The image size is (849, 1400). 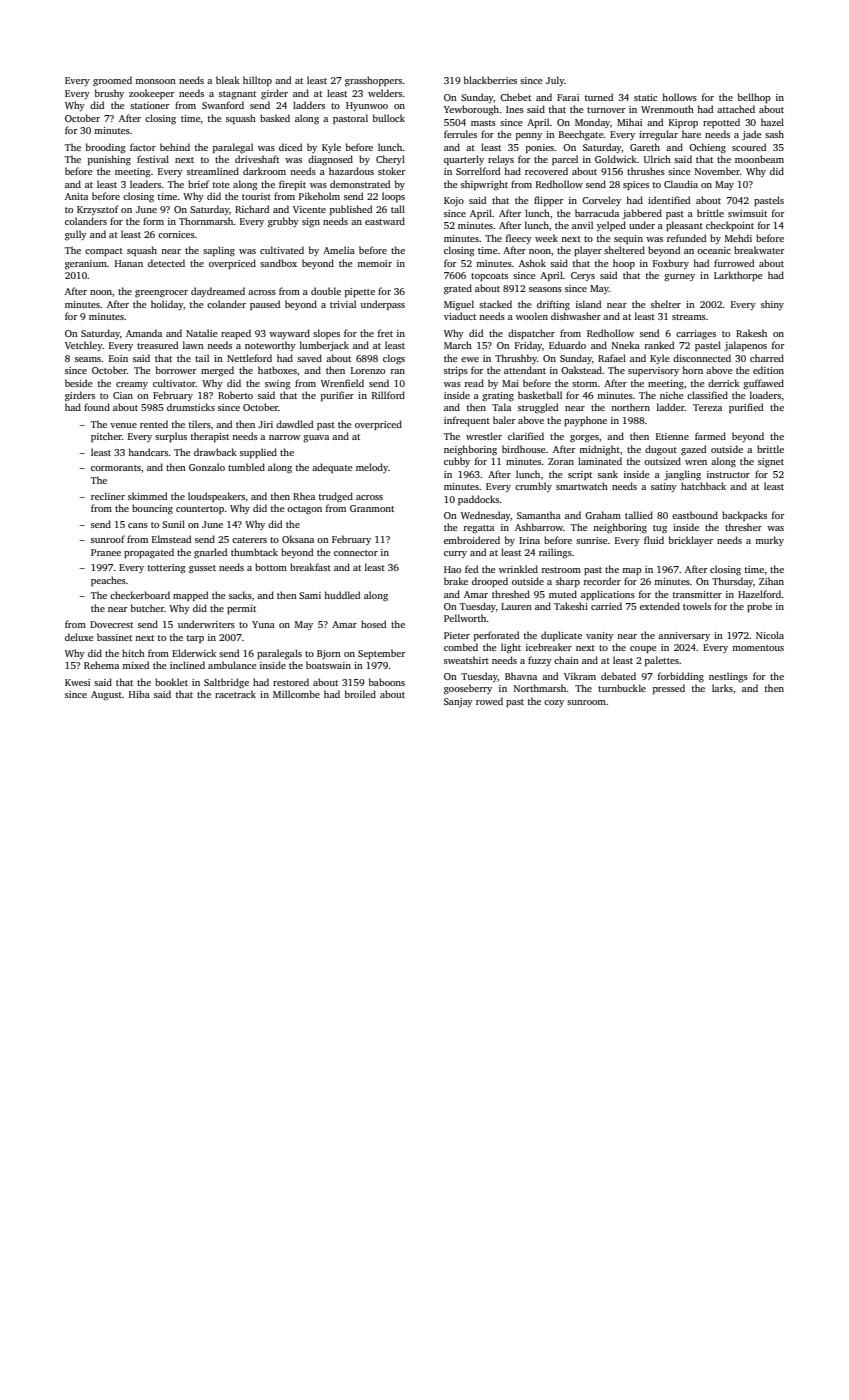 What do you see at coordinates (664, 487) in the screenshot?
I see `satiny` at bounding box center [664, 487].
